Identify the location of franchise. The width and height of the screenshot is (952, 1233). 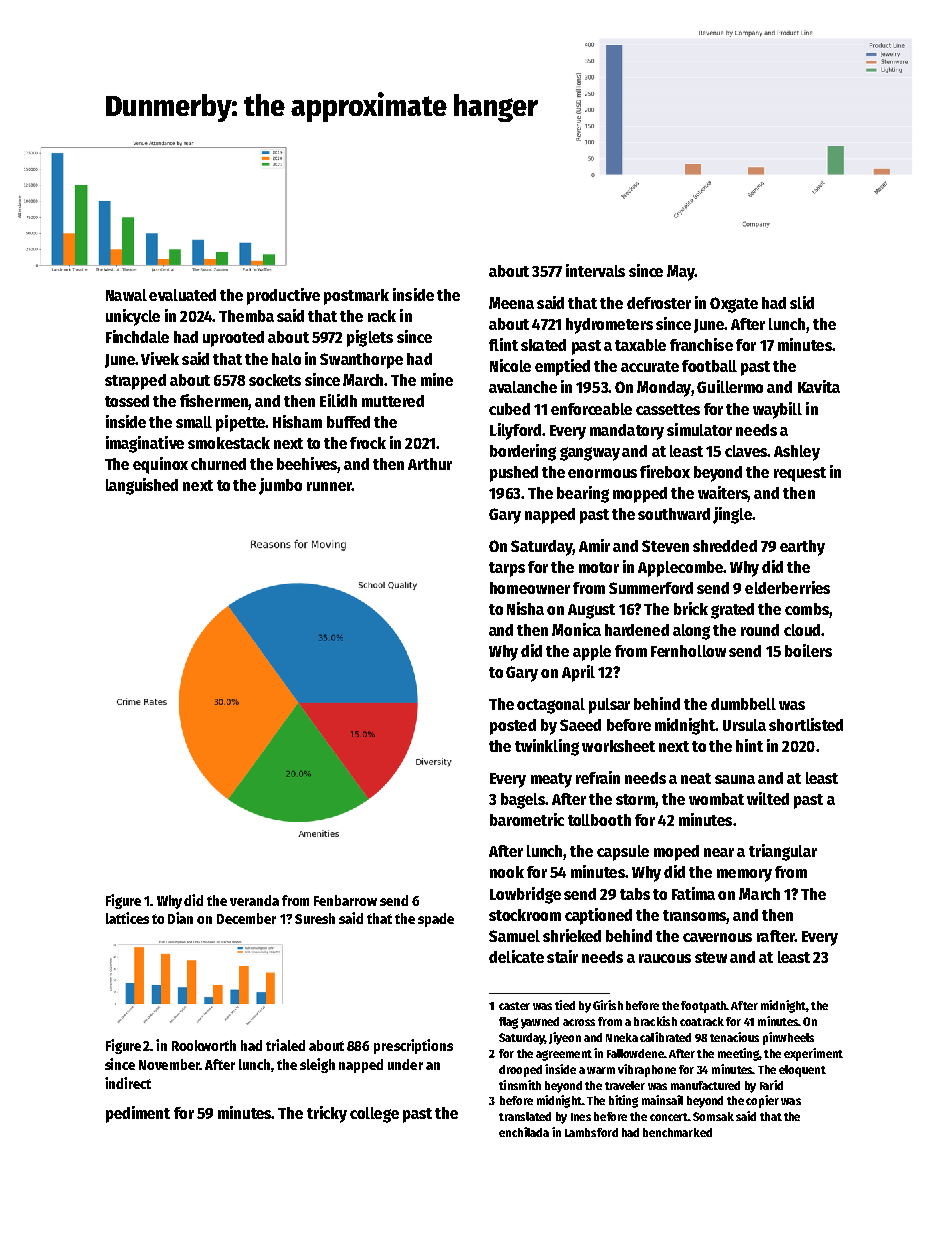
(701, 344).
